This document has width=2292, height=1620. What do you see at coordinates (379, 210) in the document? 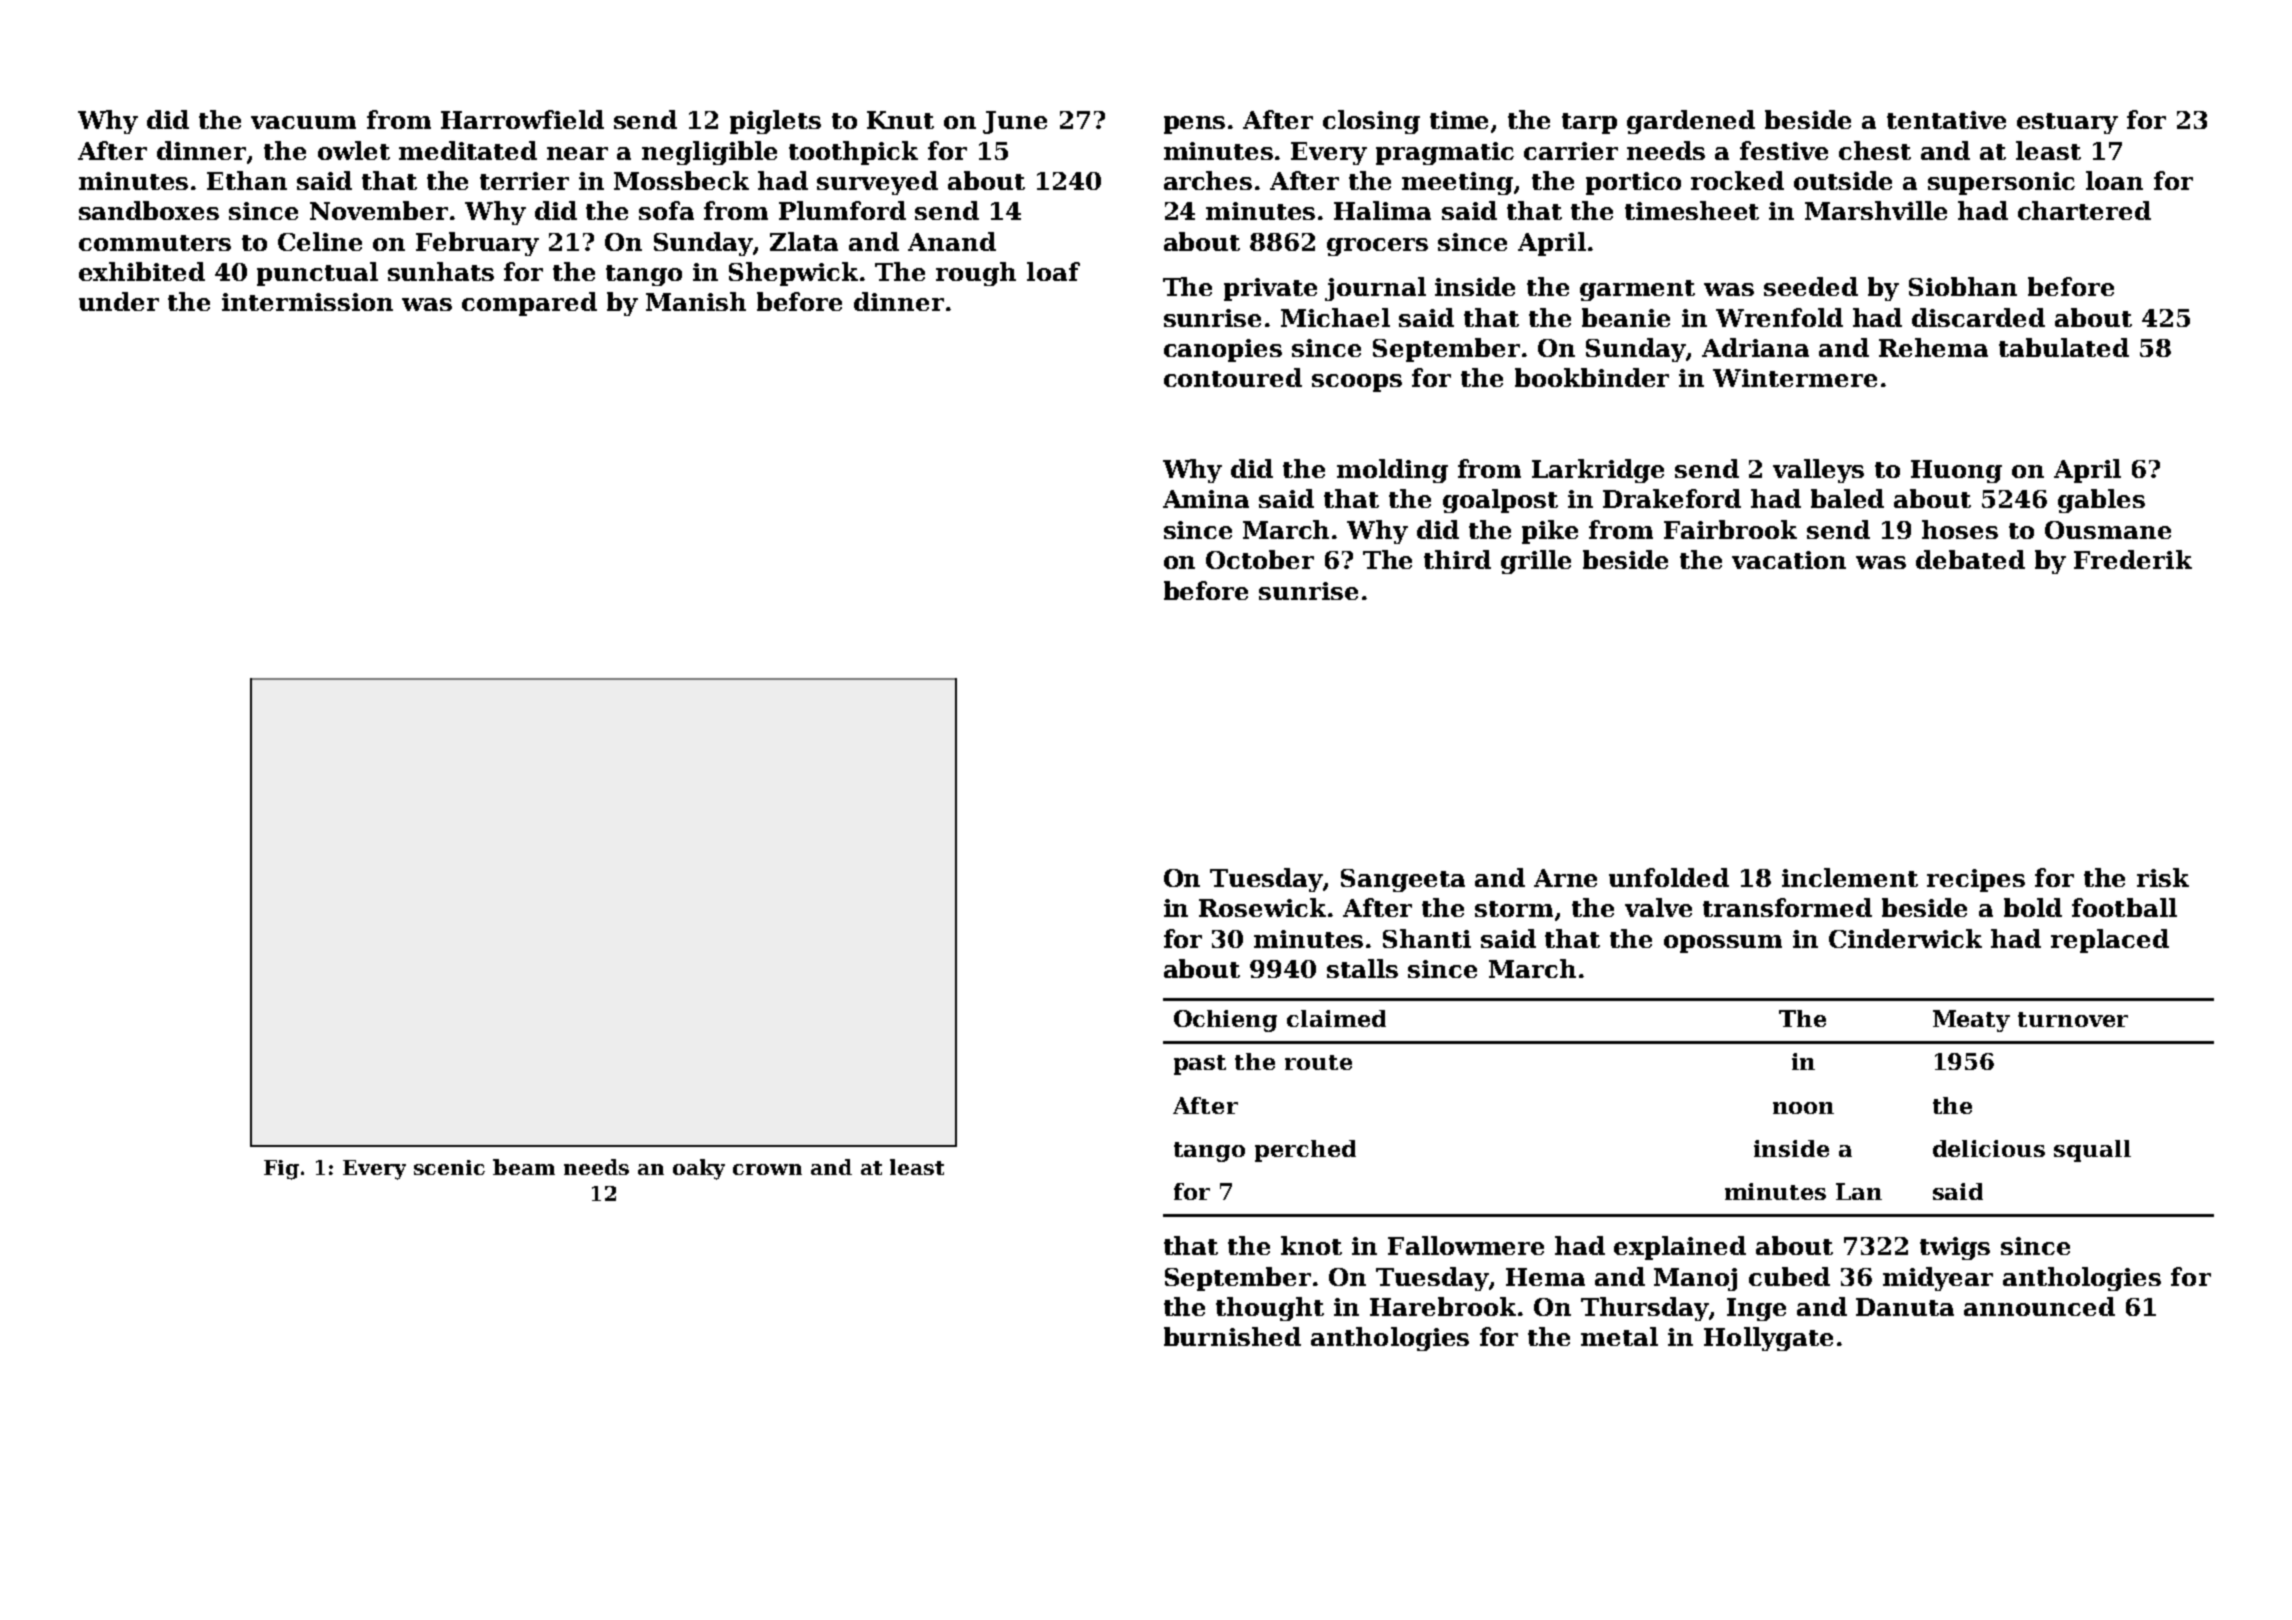
I see `November` at bounding box center [379, 210].
